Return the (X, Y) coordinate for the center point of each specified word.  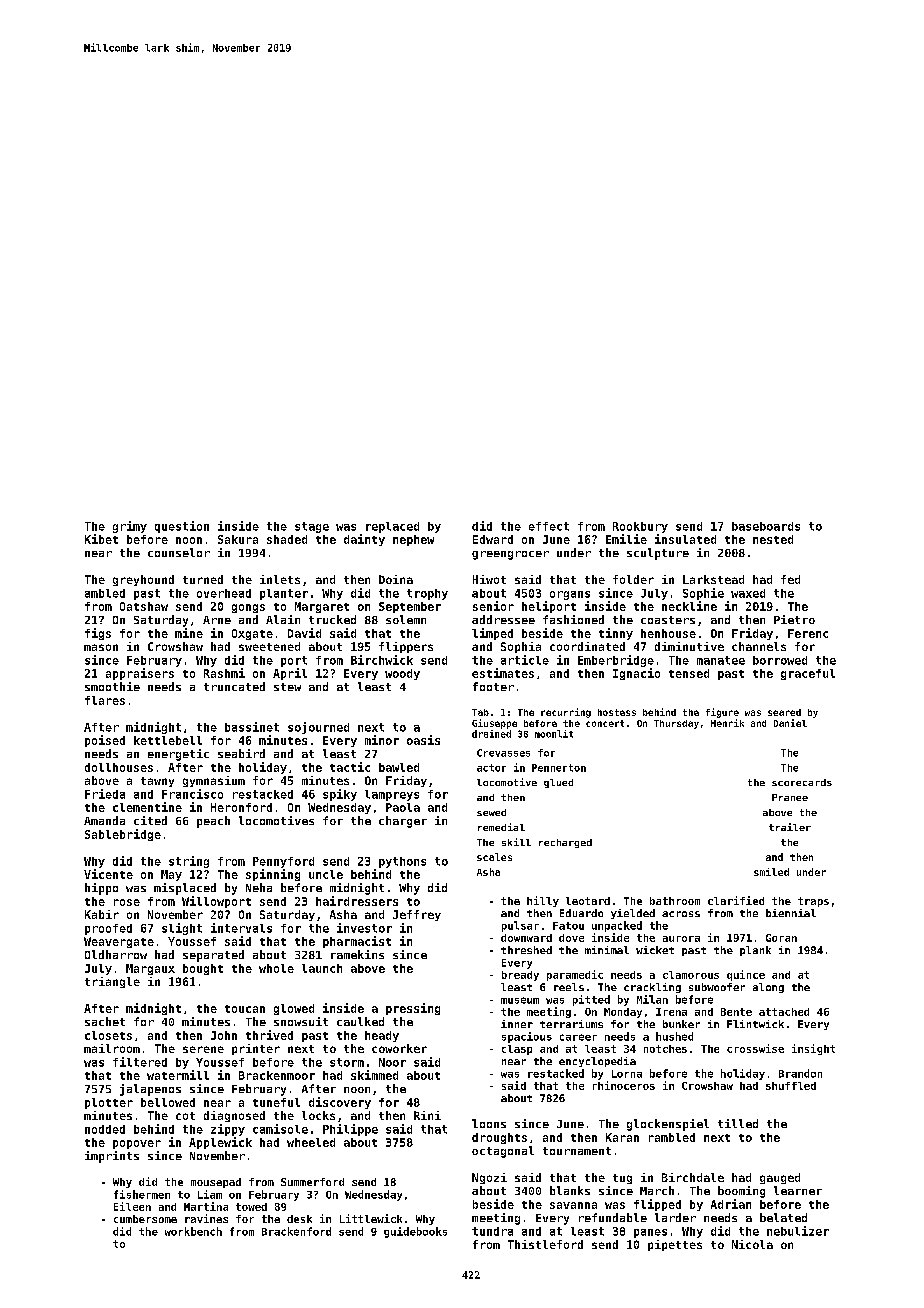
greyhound (143, 580)
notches (665, 1049)
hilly (543, 901)
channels (759, 646)
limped (492, 634)
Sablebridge (123, 835)
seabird (241, 753)
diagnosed (234, 1116)
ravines (206, 1218)
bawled (399, 767)
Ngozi (489, 1178)
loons (489, 1123)
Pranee (790, 797)
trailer (790, 827)
